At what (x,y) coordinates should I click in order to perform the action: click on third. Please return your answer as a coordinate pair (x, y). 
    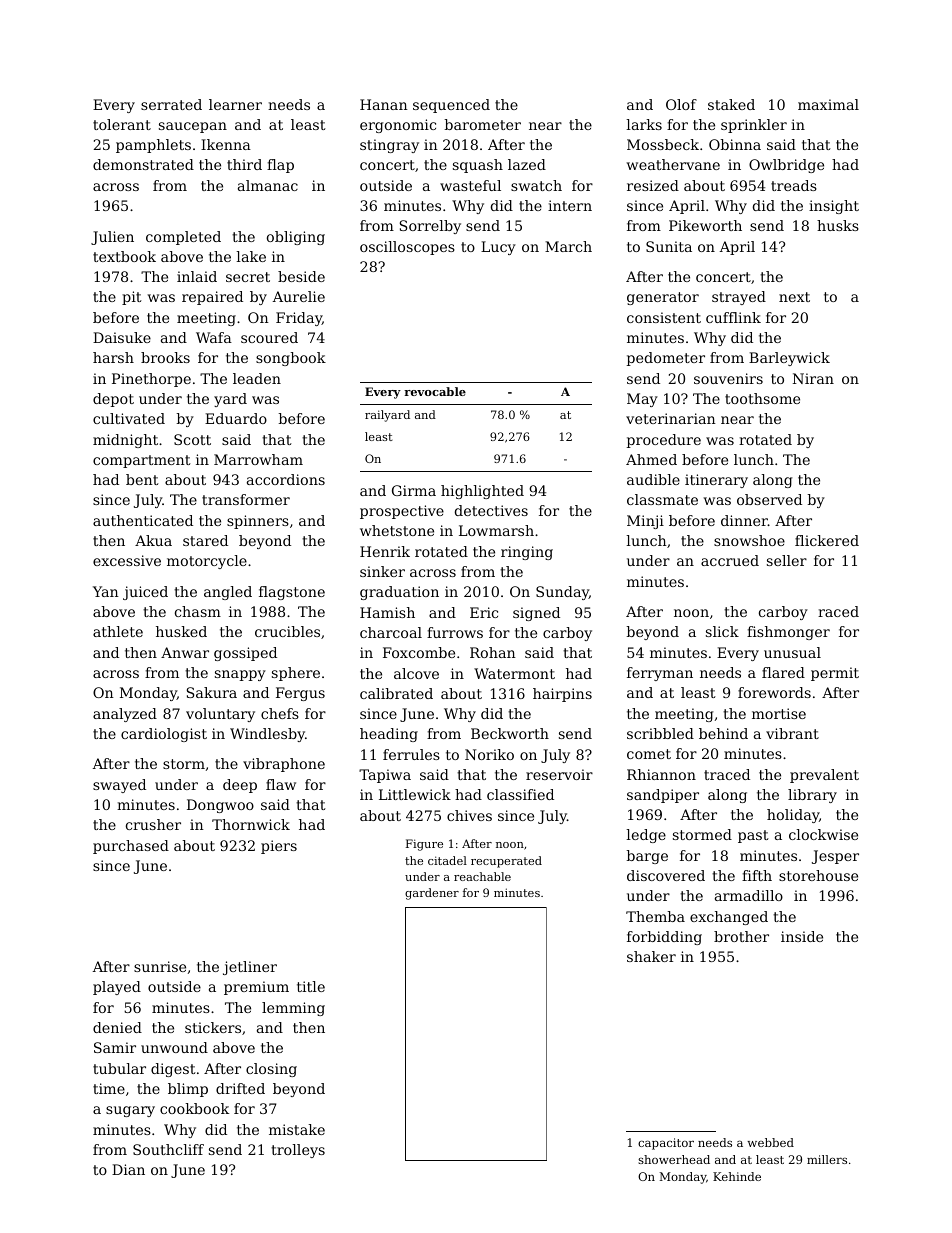
    Looking at the image, I should click on (244, 164).
